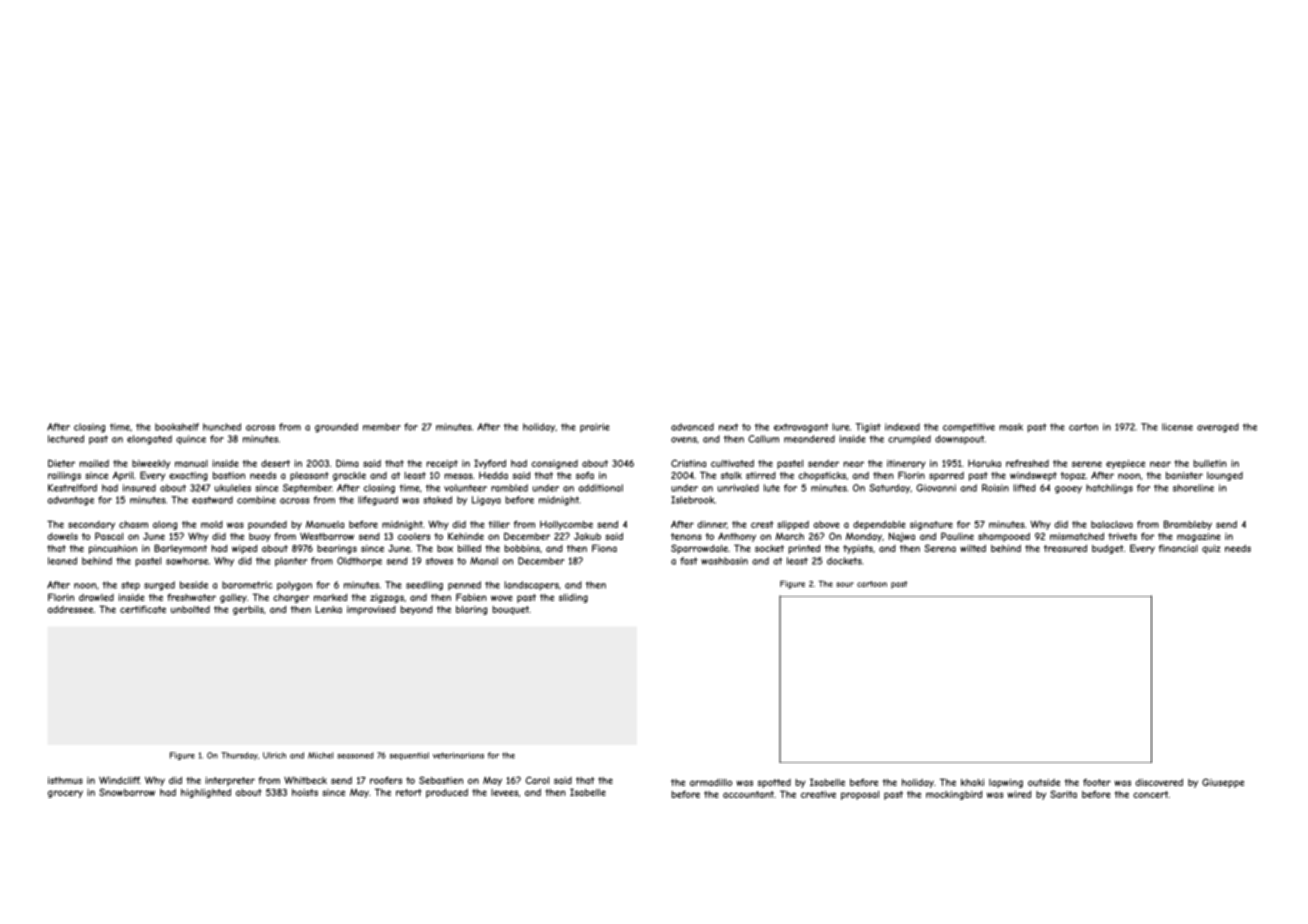  Describe the element at coordinates (1065, 548) in the image. I see `treasured` at that location.
